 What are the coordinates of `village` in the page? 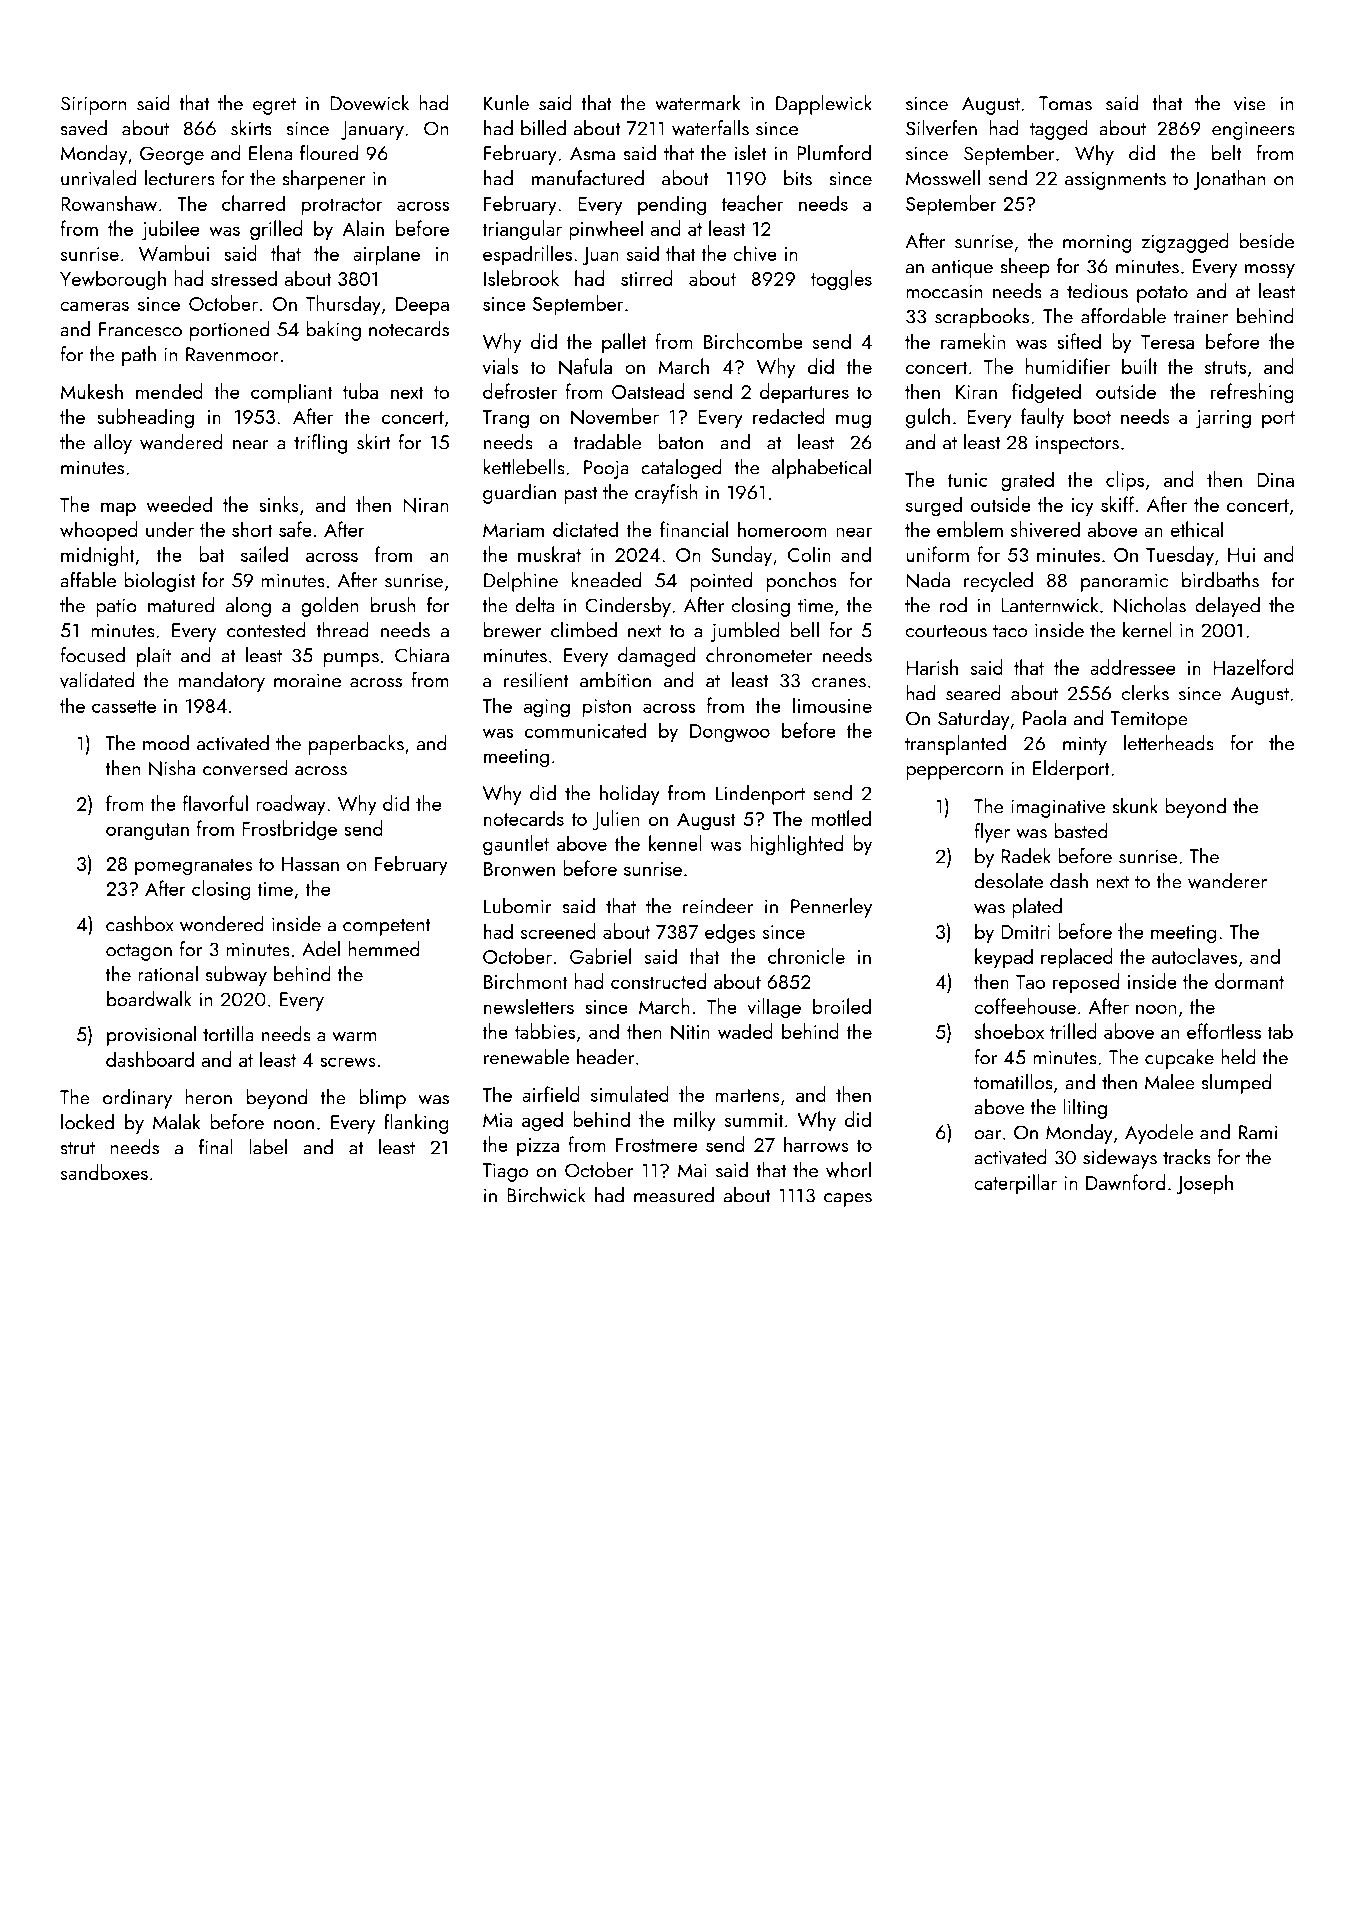 It's located at (774, 1008).
